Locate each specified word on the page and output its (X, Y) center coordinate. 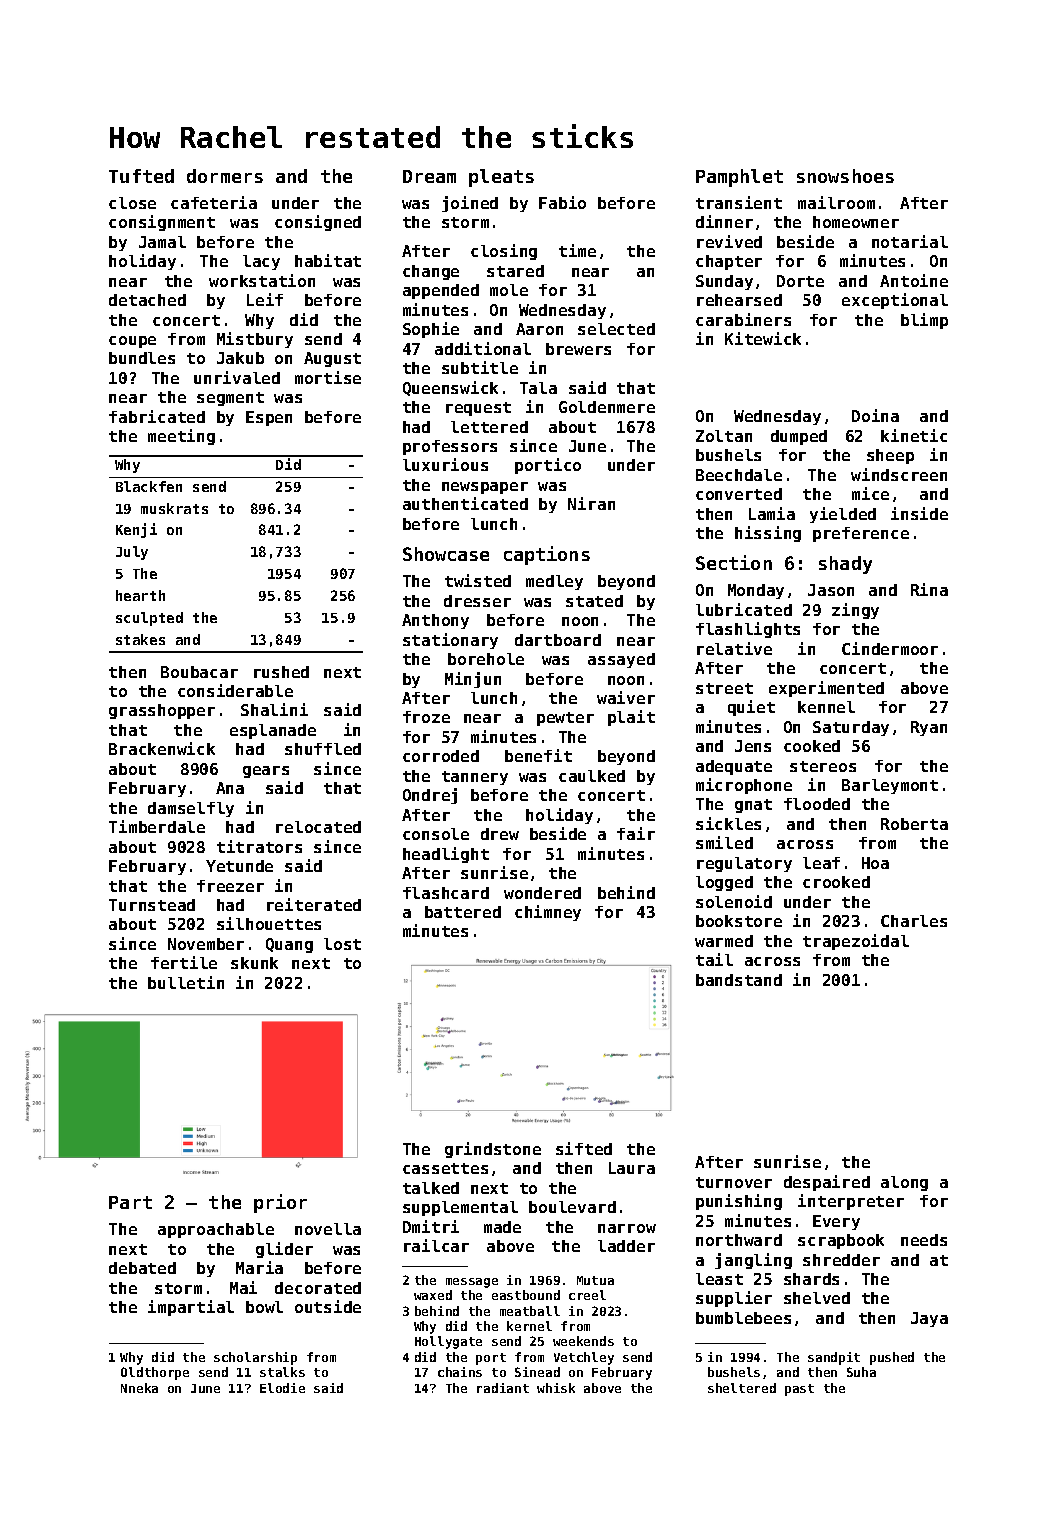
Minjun (473, 680)
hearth (140, 595)
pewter (565, 719)
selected (616, 329)
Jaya (929, 1319)
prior (280, 1203)
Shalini (274, 709)
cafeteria (214, 202)
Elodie (282, 1388)
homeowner (856, 222)
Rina (929, 589)
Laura (632, 1168)
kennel (826, 707)
